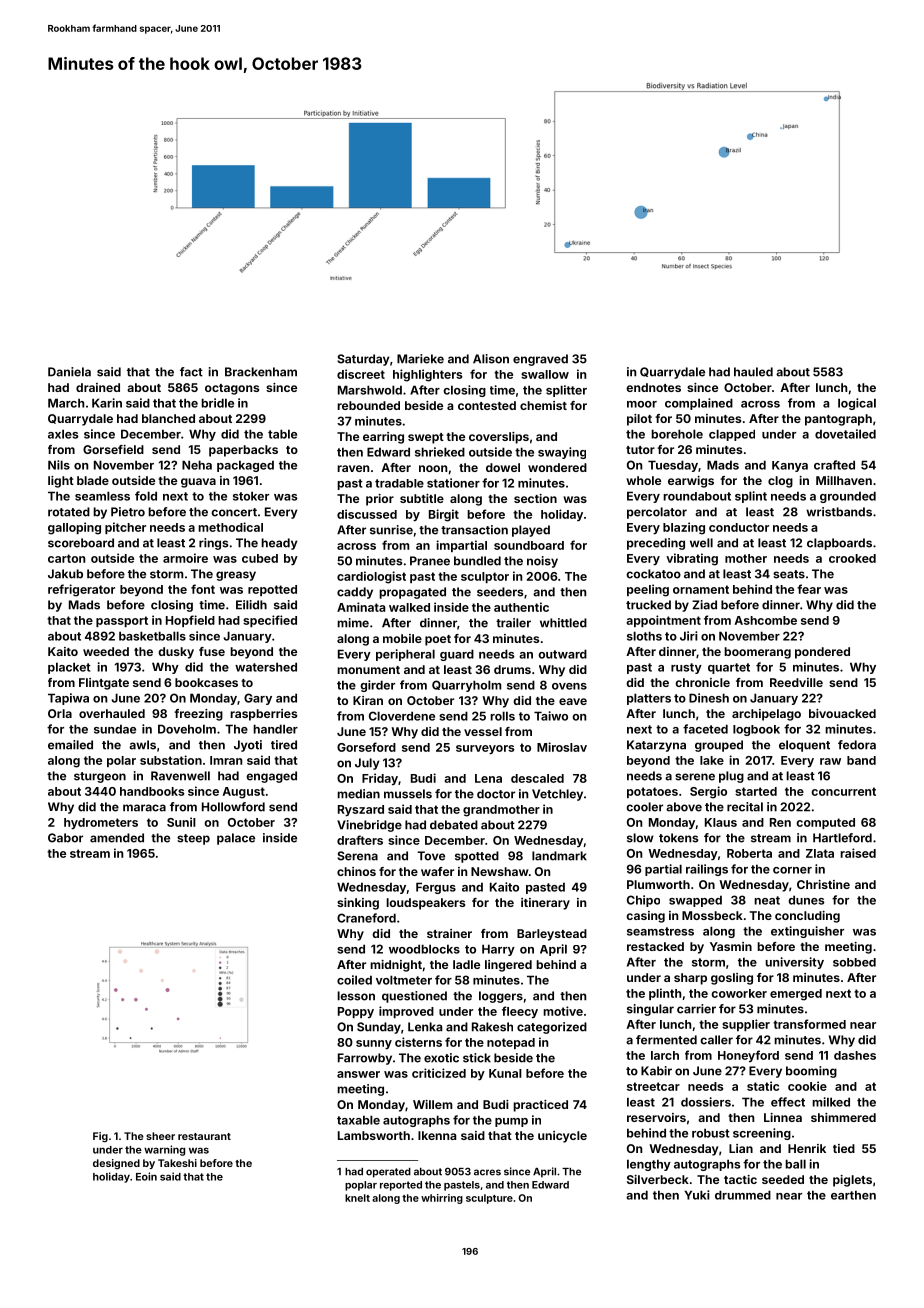  What do you see at coordinates (65, 838) in the screenshot?
I see `Gabor` at bounding box center [65, 838].
